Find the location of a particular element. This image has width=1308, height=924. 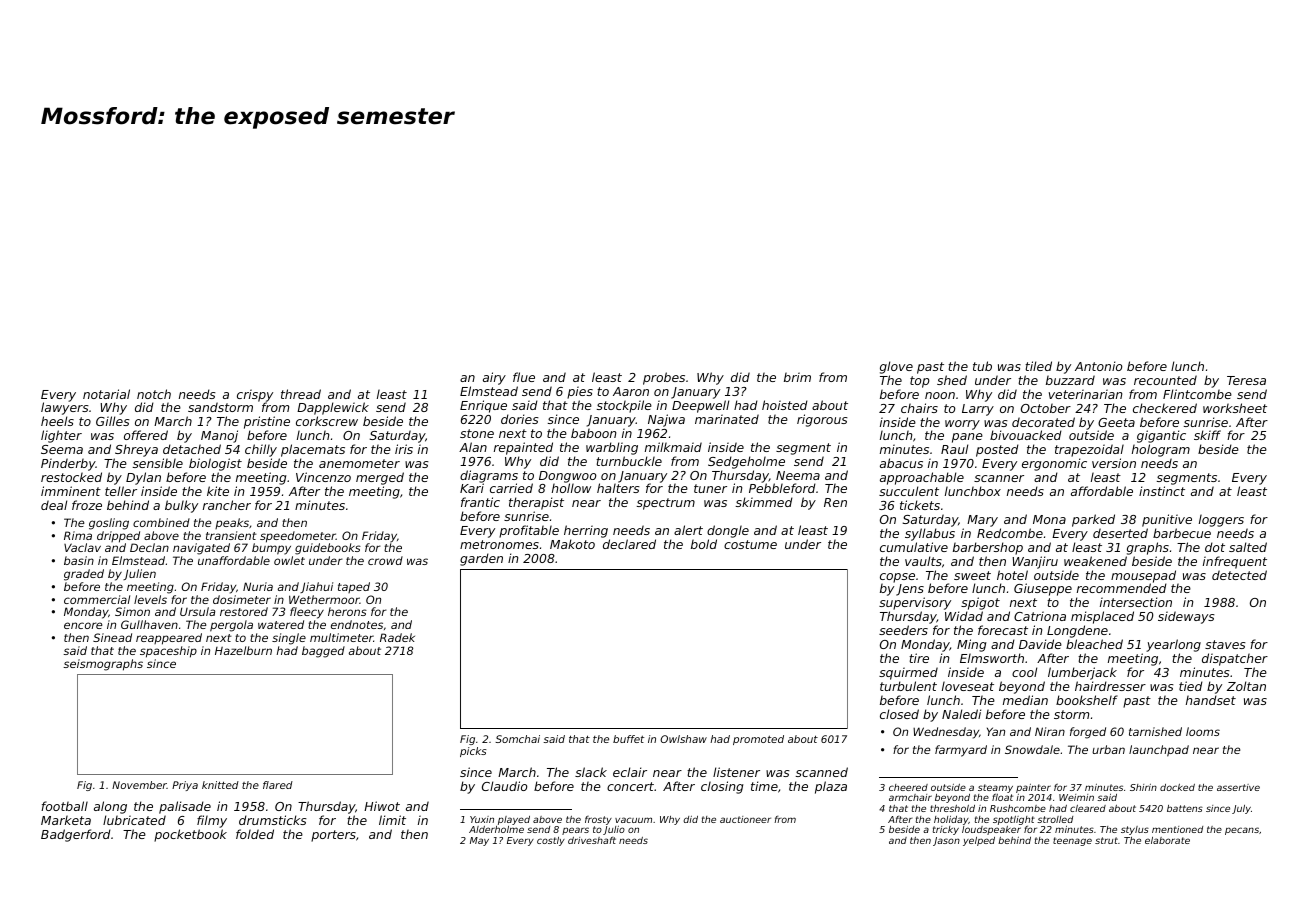

therapist is located at coordinates (536, 503).
